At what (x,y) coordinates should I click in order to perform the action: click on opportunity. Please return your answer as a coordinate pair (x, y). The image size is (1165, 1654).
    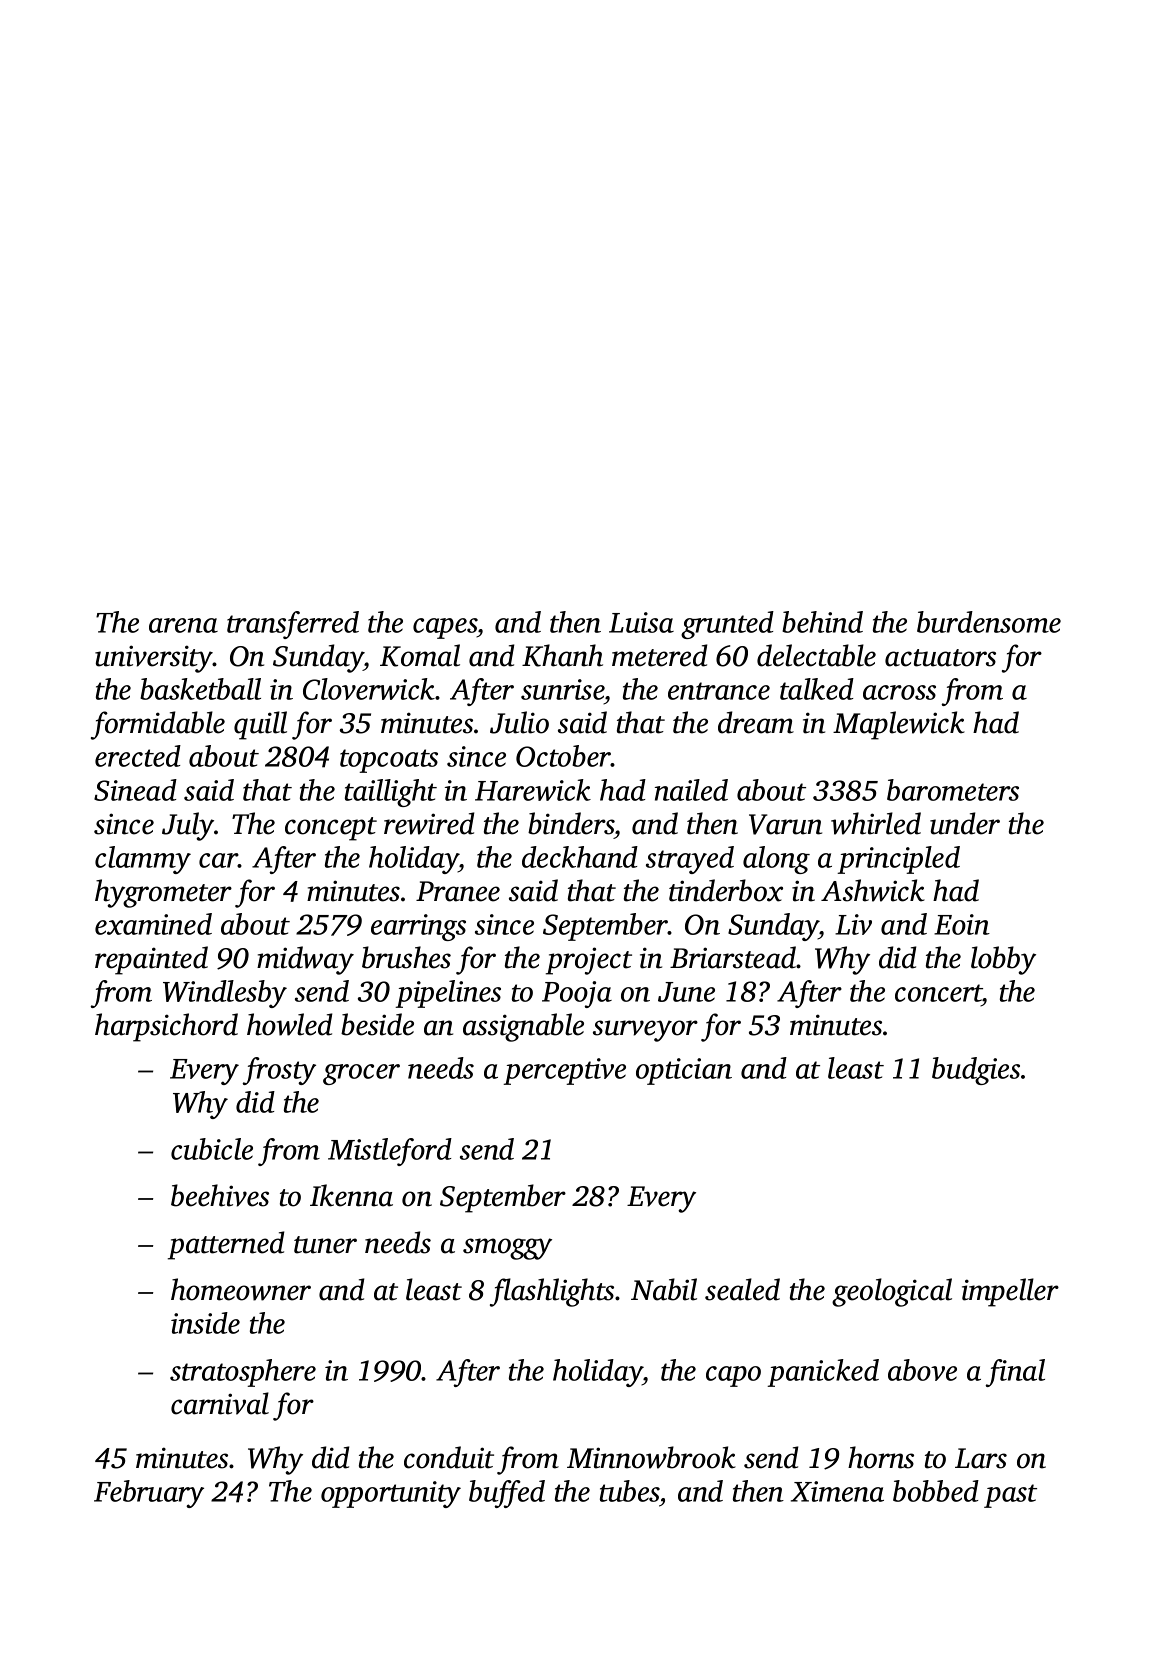
    Looking at the image, I should click on (391, 1494).
